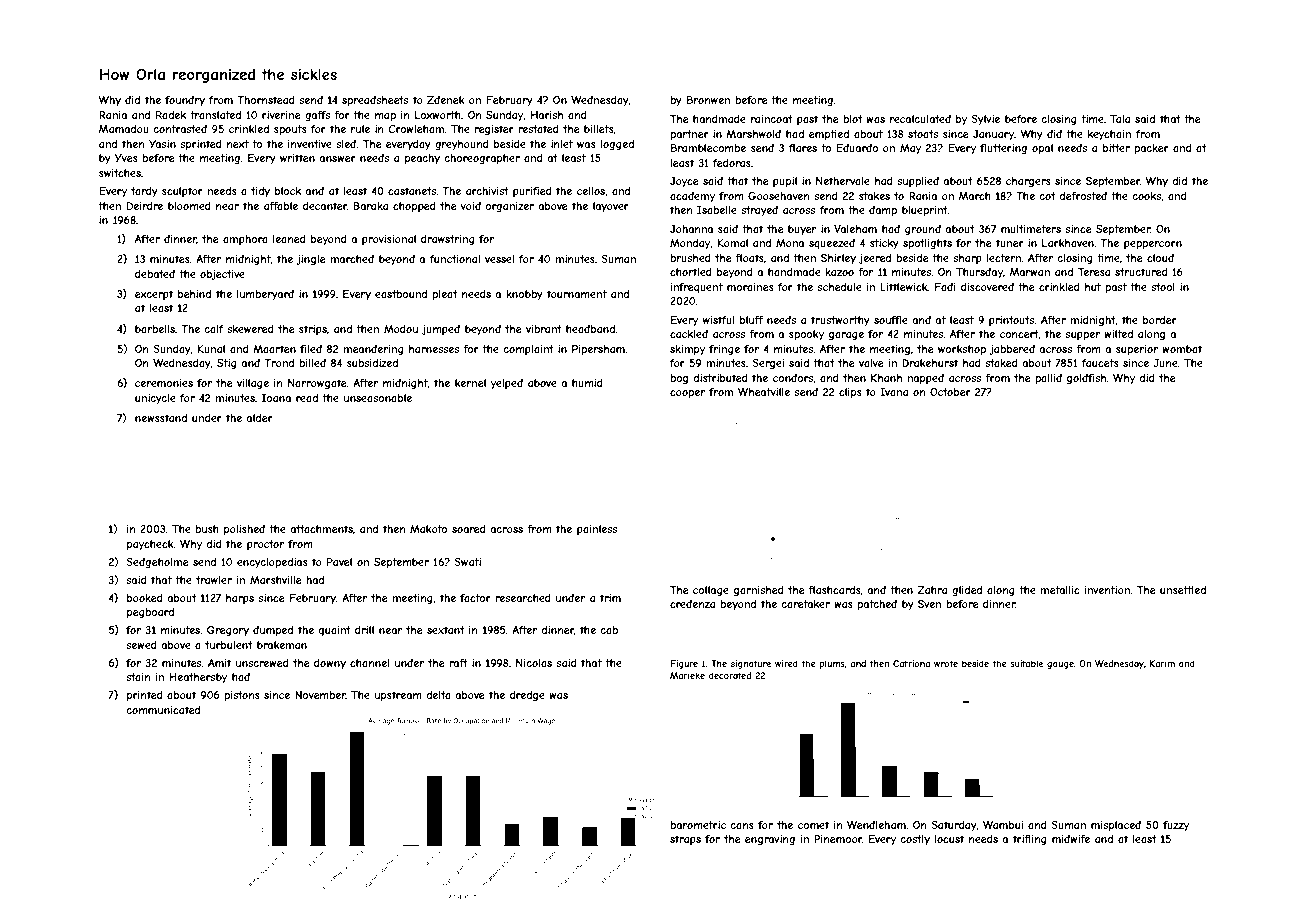 The height and width of the document is (924, 1308). Describe the element at coordinates (266, 100) in the document. I see `Thornstead` at that location.
